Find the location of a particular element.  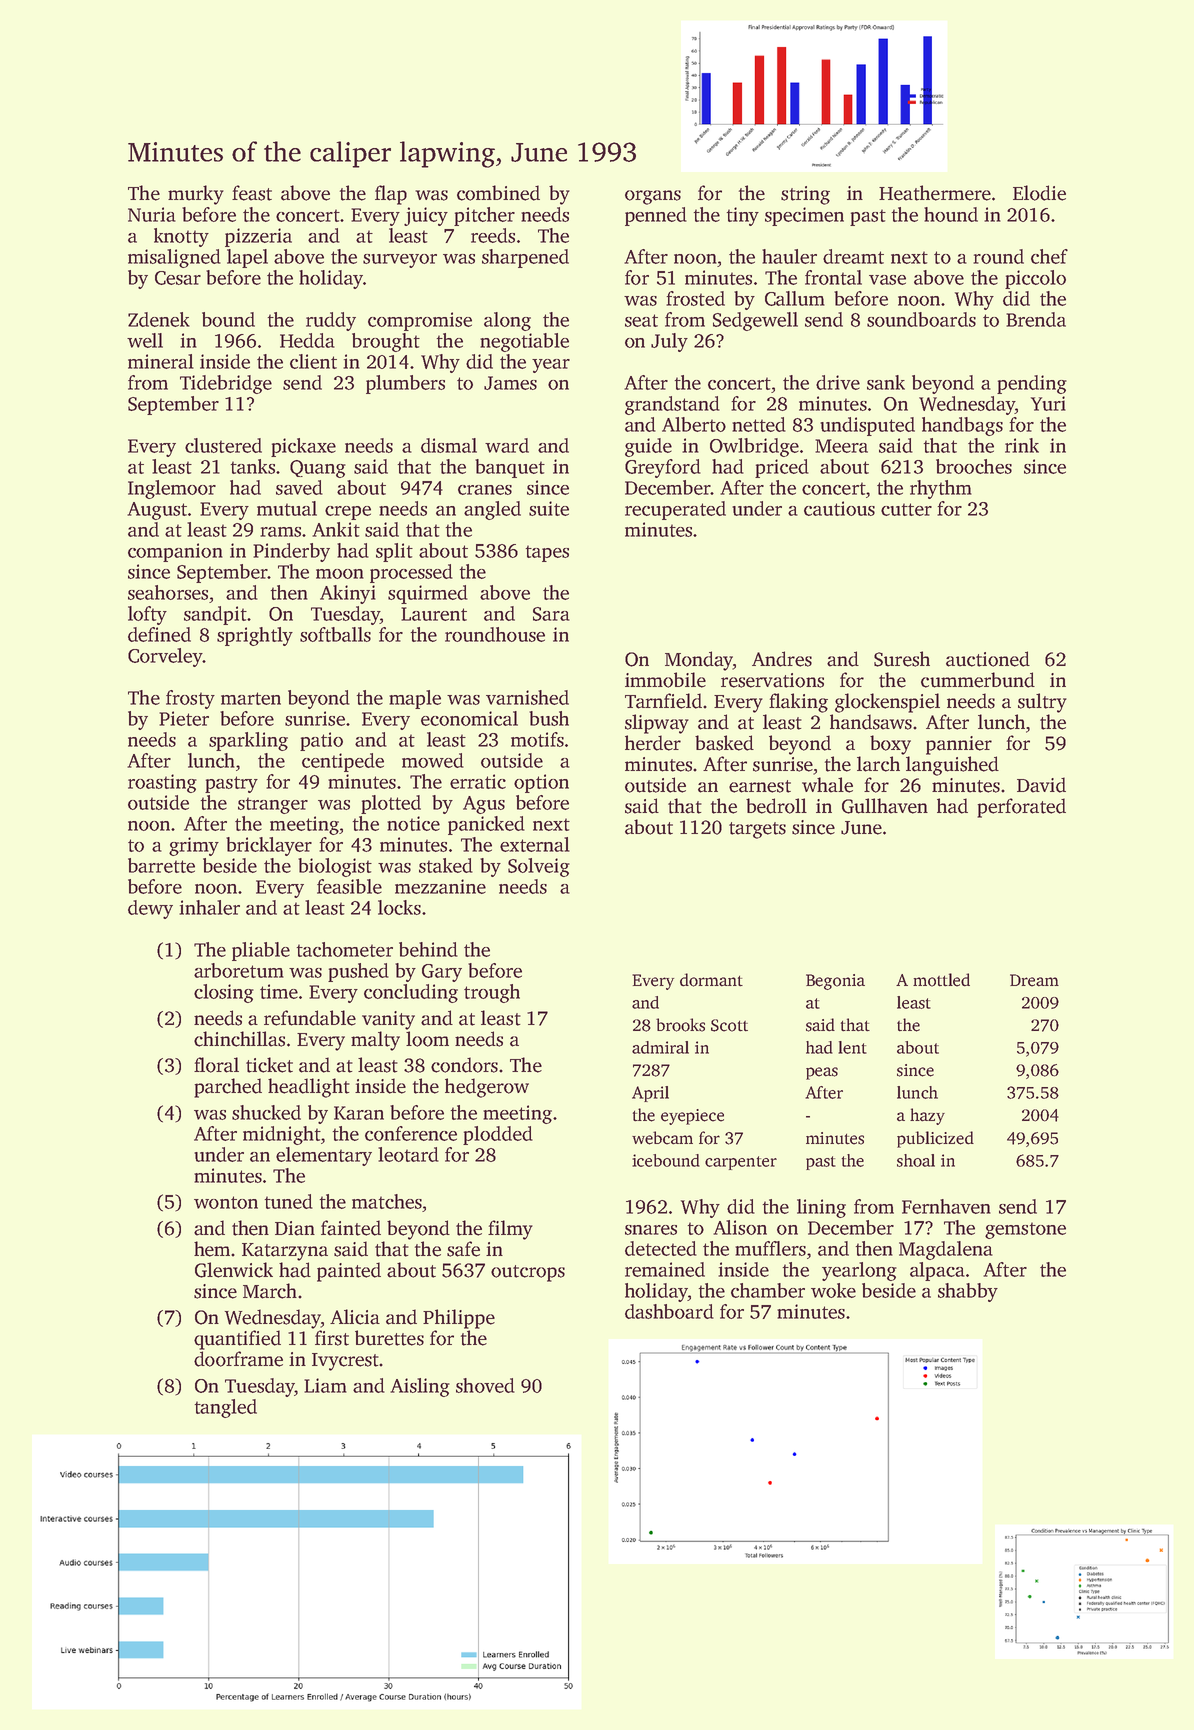

guide is located at coordinates (648, 447).
